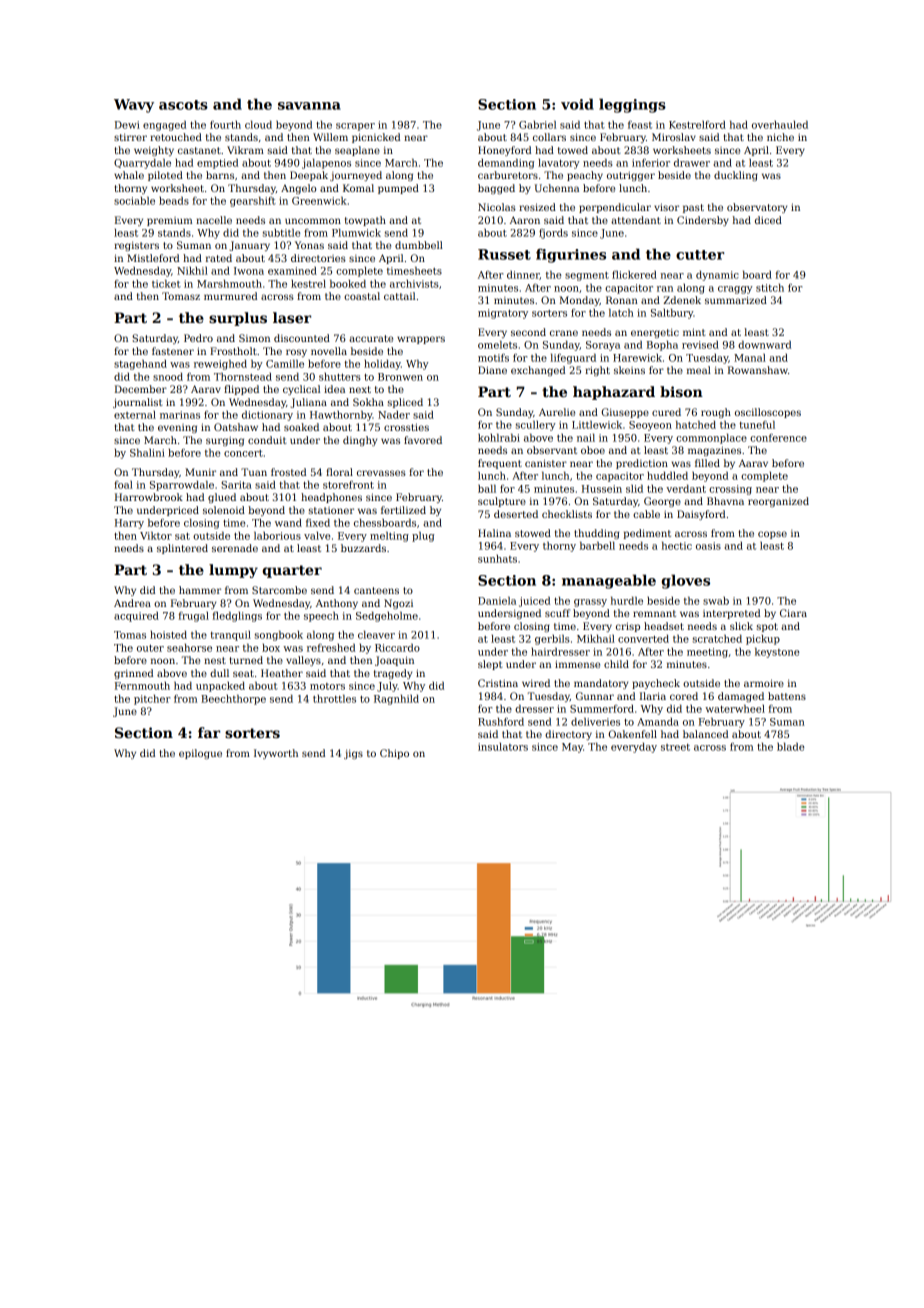 The width and height of the screenshot is (924, 1308). I want to click on deserted, so click(516, 514).
